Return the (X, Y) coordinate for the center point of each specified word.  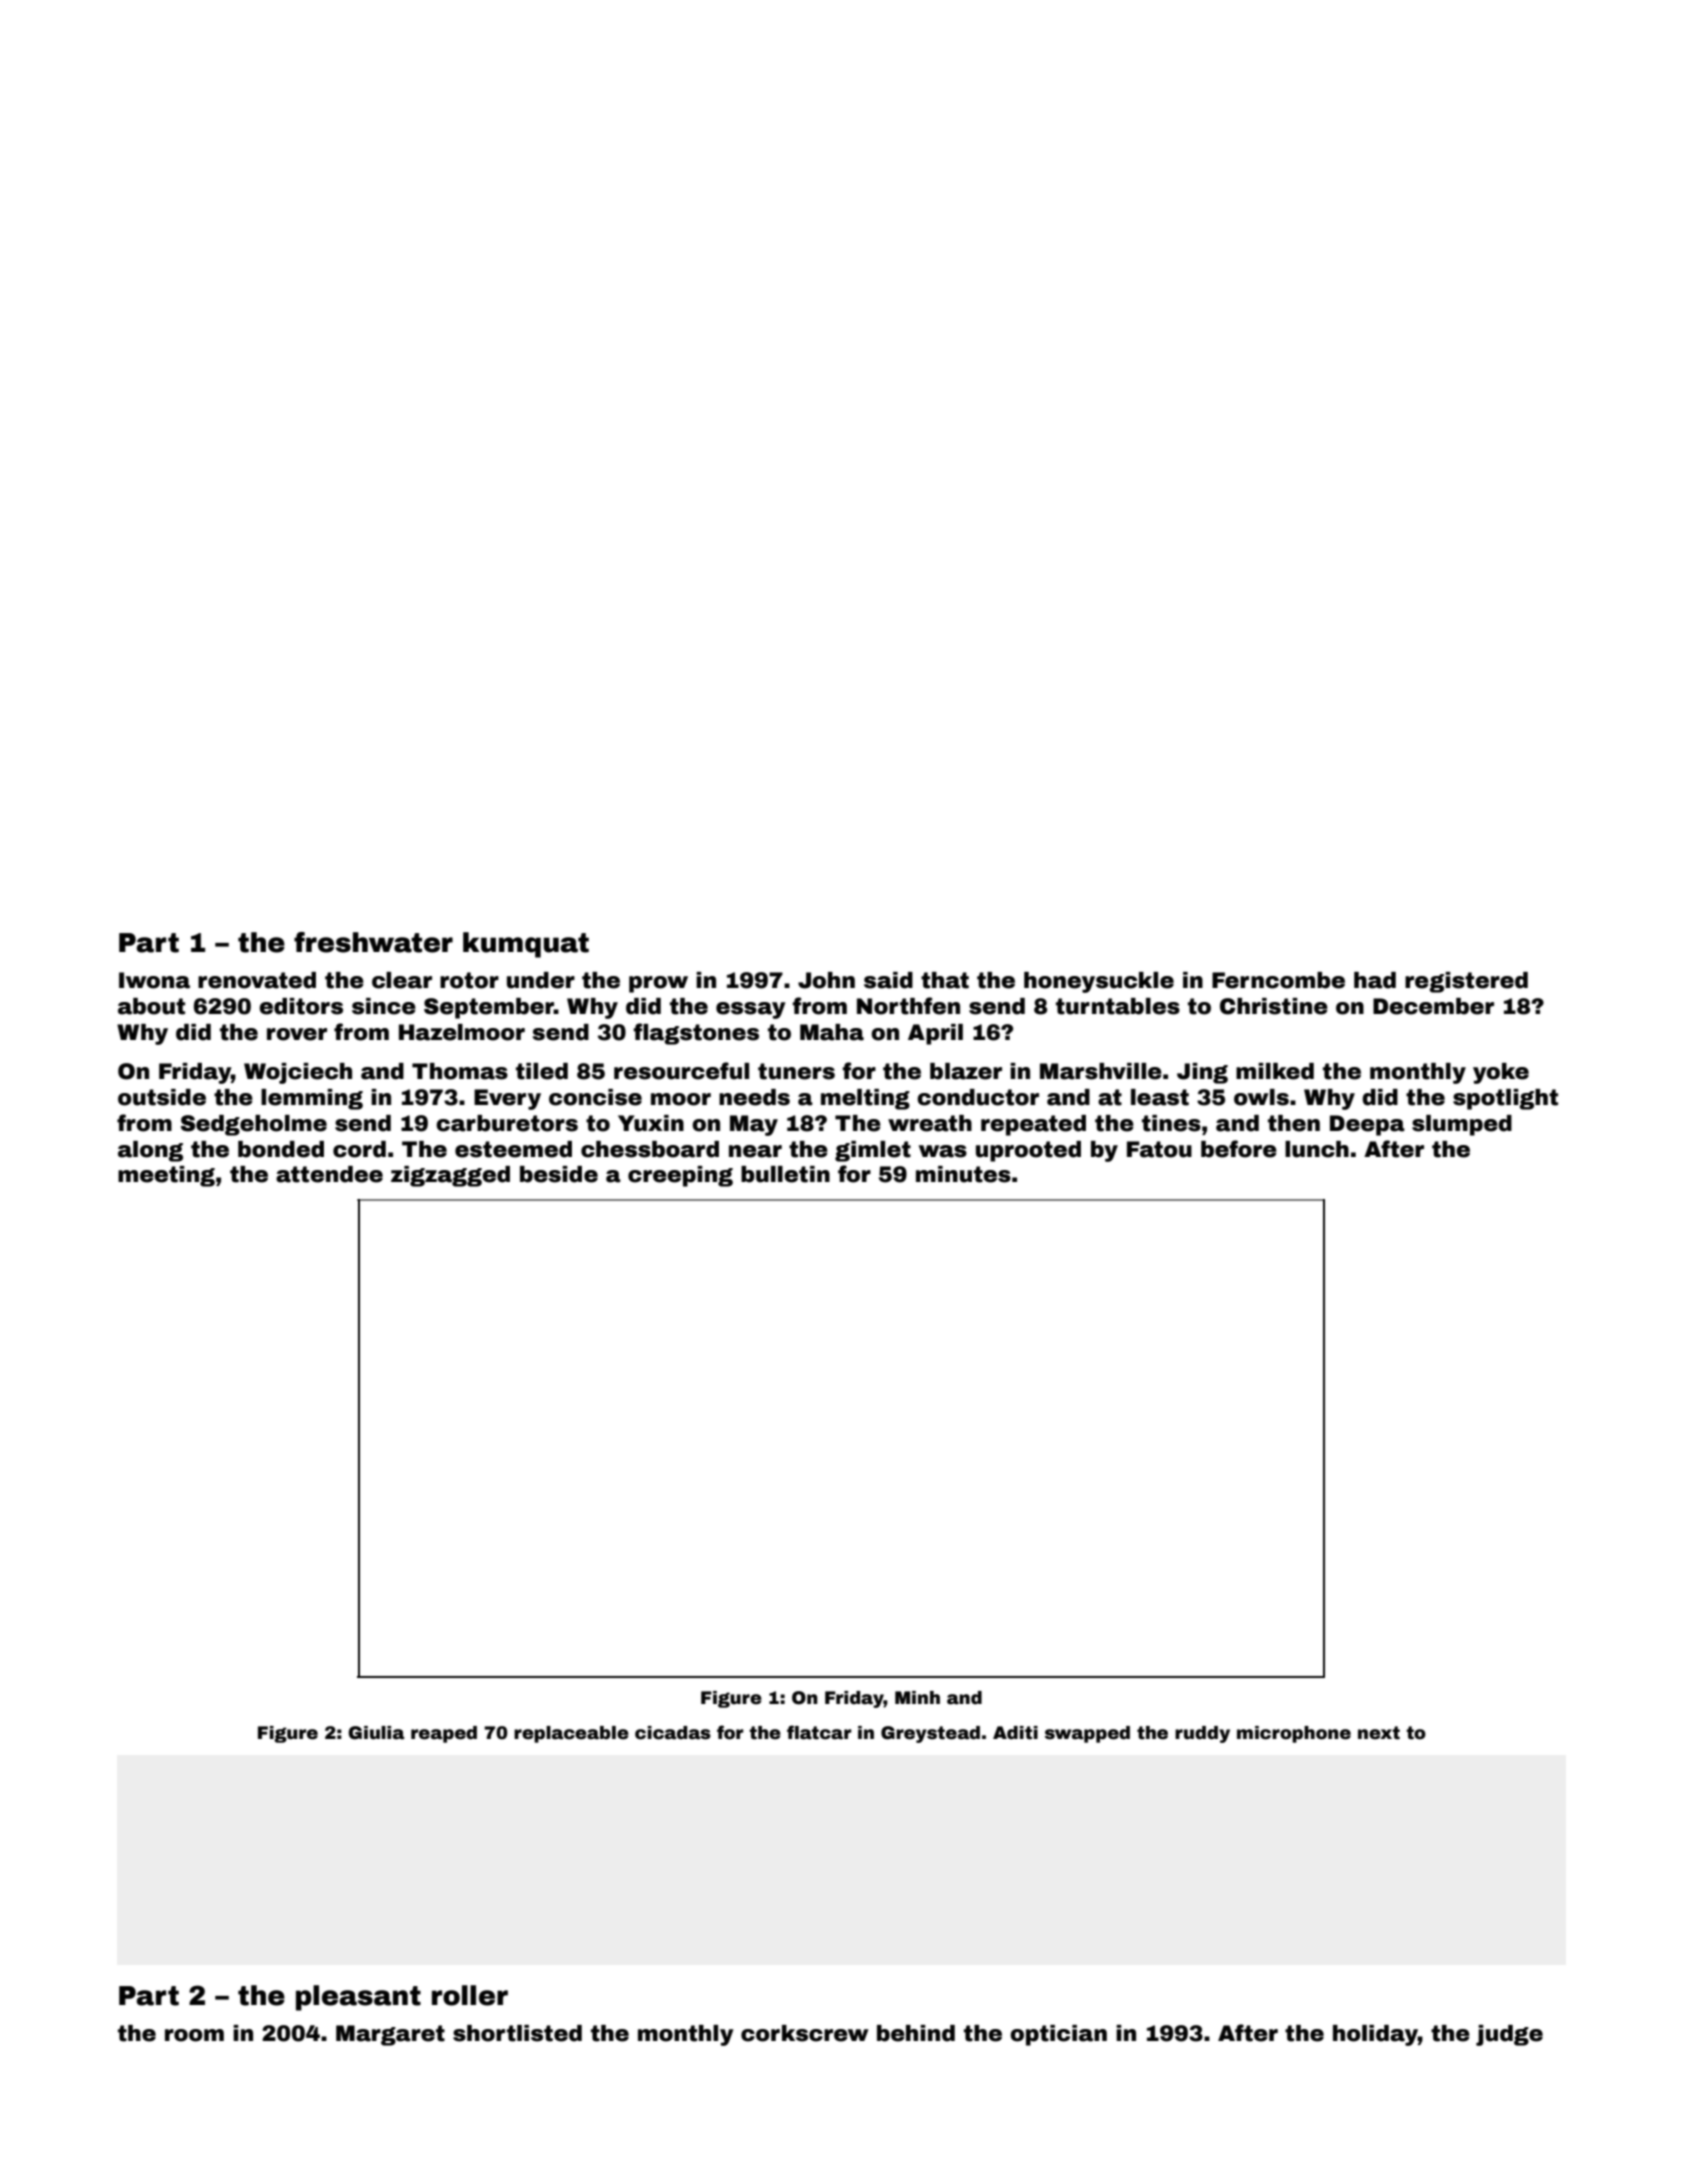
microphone (1294, 1734)
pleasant (358, 1998)
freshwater (373, 942)
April (935, 1034)
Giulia (376, 1733)
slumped (1462, 1125)
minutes (963, 1174)
